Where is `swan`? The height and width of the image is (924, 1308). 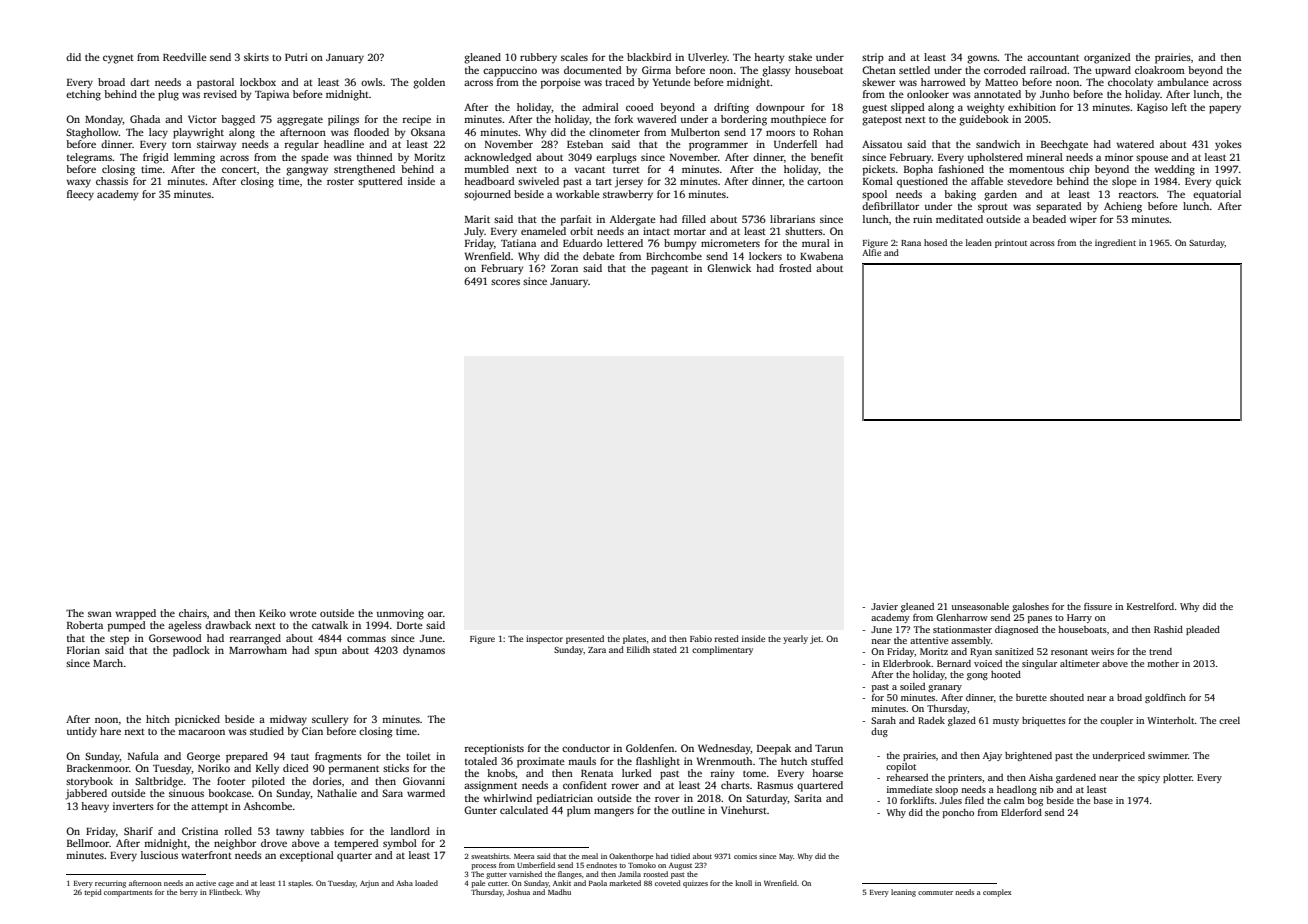 swan is located at coordinates (100, 614).
